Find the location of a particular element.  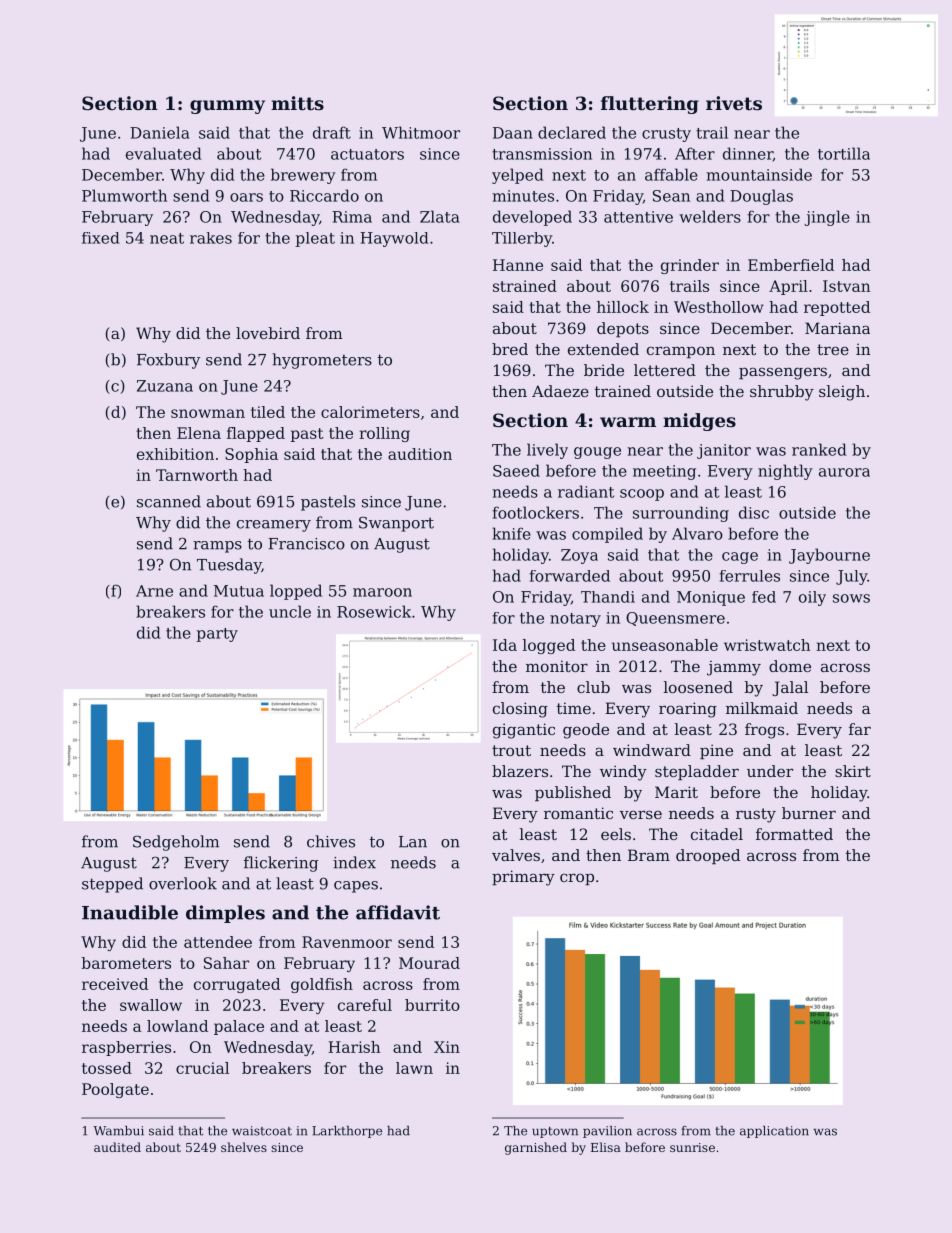

Elisa is located at coordinates (606, 1147).
